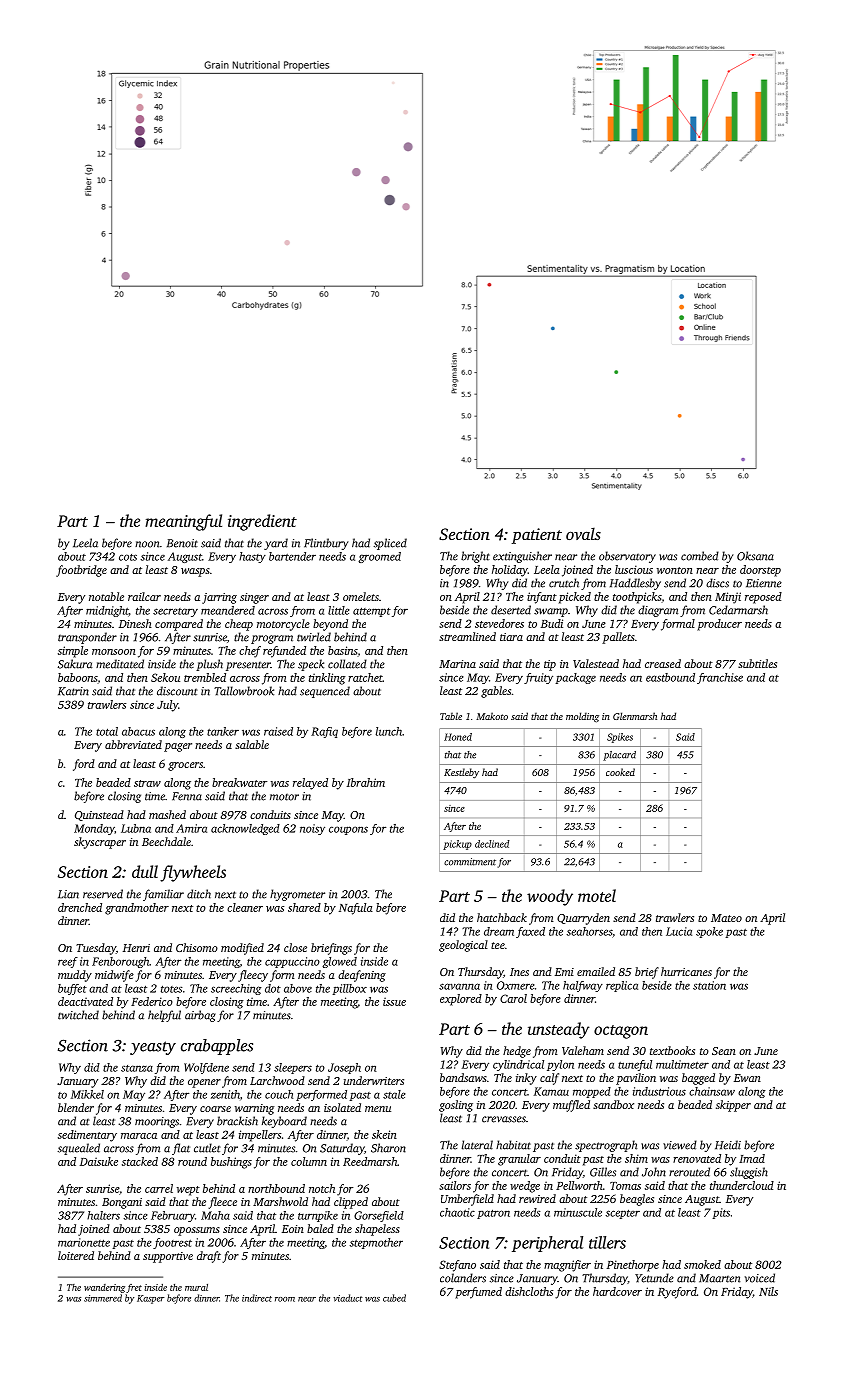 This screenshot has height=1400, width=849. Describe the element at coordinates (390, 544) in the screenshot. I see `spliced` at that location.
